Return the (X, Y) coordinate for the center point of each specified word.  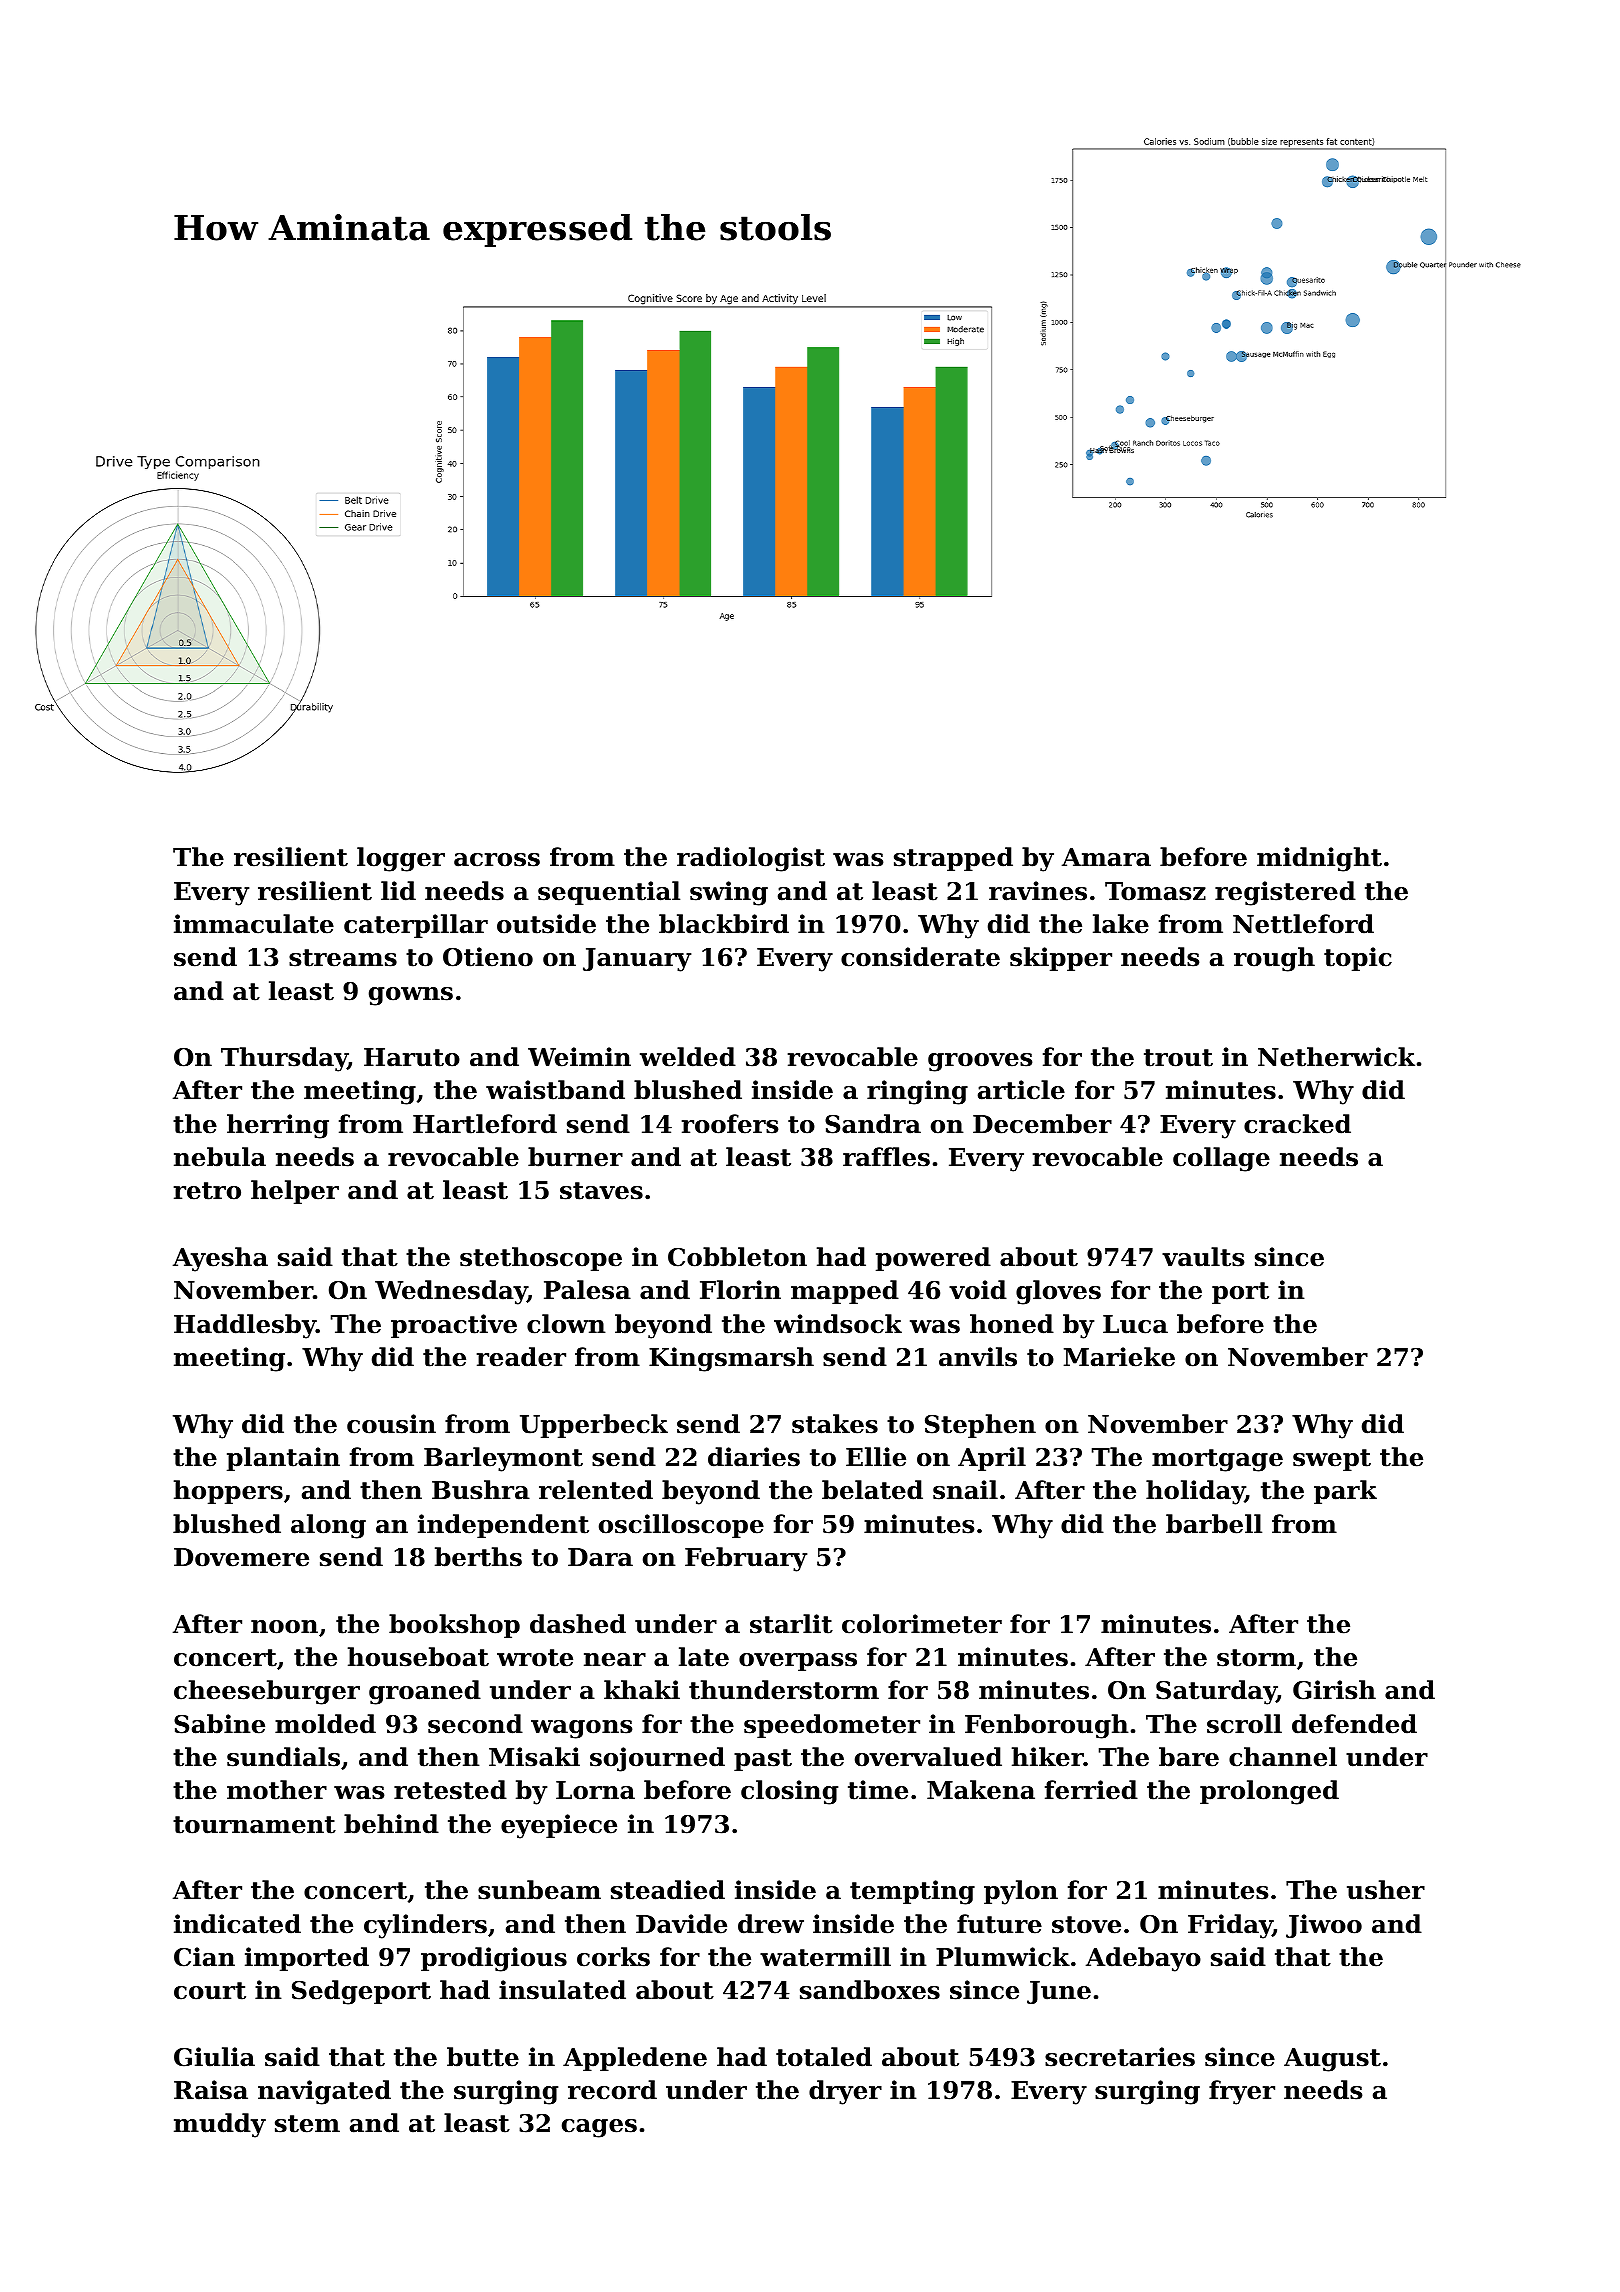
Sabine (219, 1724)
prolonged (1269, 1792)
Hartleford (485, 1124)
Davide (681, 1924)
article (1021, 1090)
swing (729, 893)
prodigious (494, 1959)
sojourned (657, 1759)
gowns (411, 996)
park (1345, 1492)
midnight (1319, 859)
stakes (835, 1424)
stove (1086, 1925)
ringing (917, 1092)
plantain (283, 1459)
